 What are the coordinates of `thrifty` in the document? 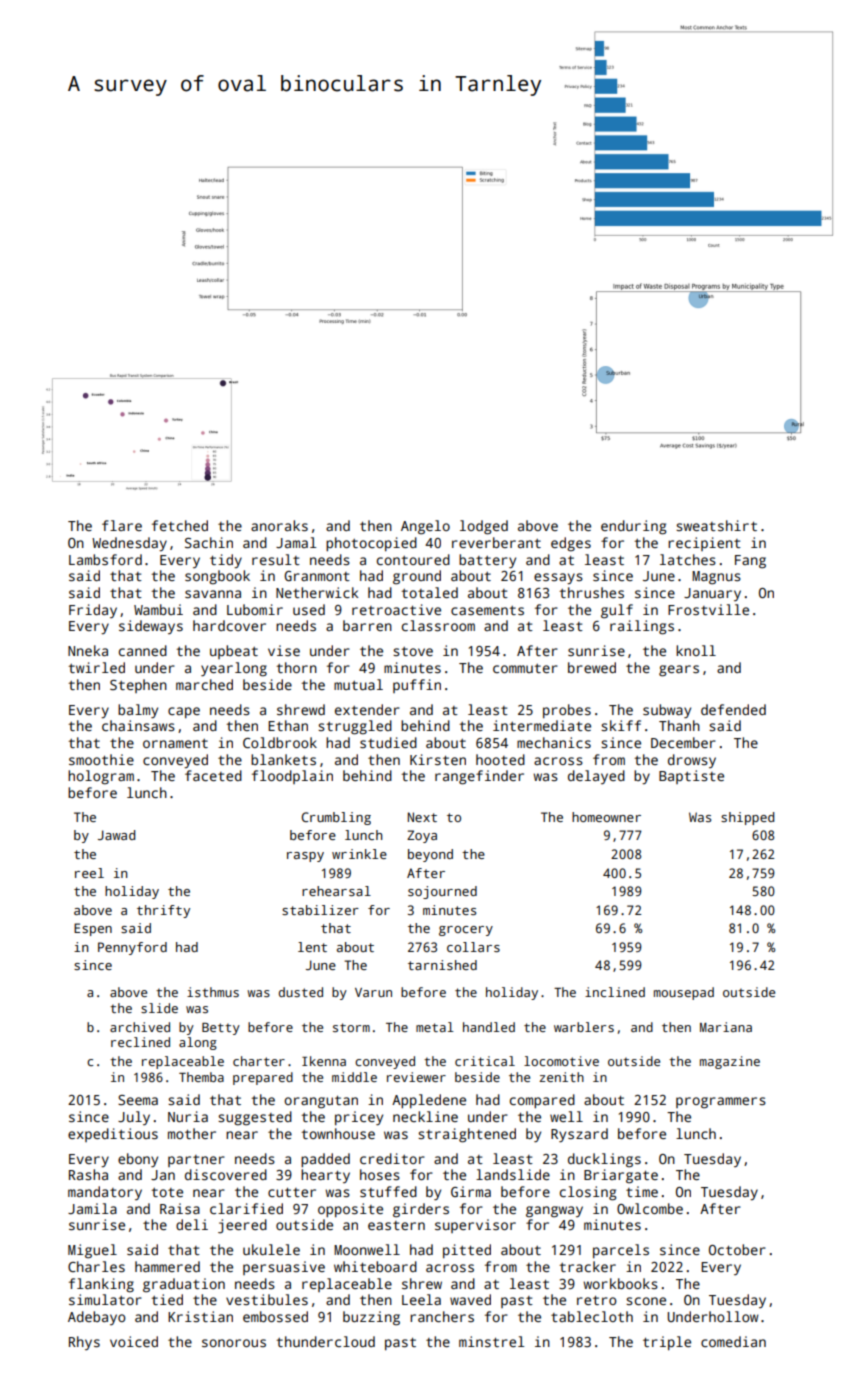 It's located at (163, 911).
